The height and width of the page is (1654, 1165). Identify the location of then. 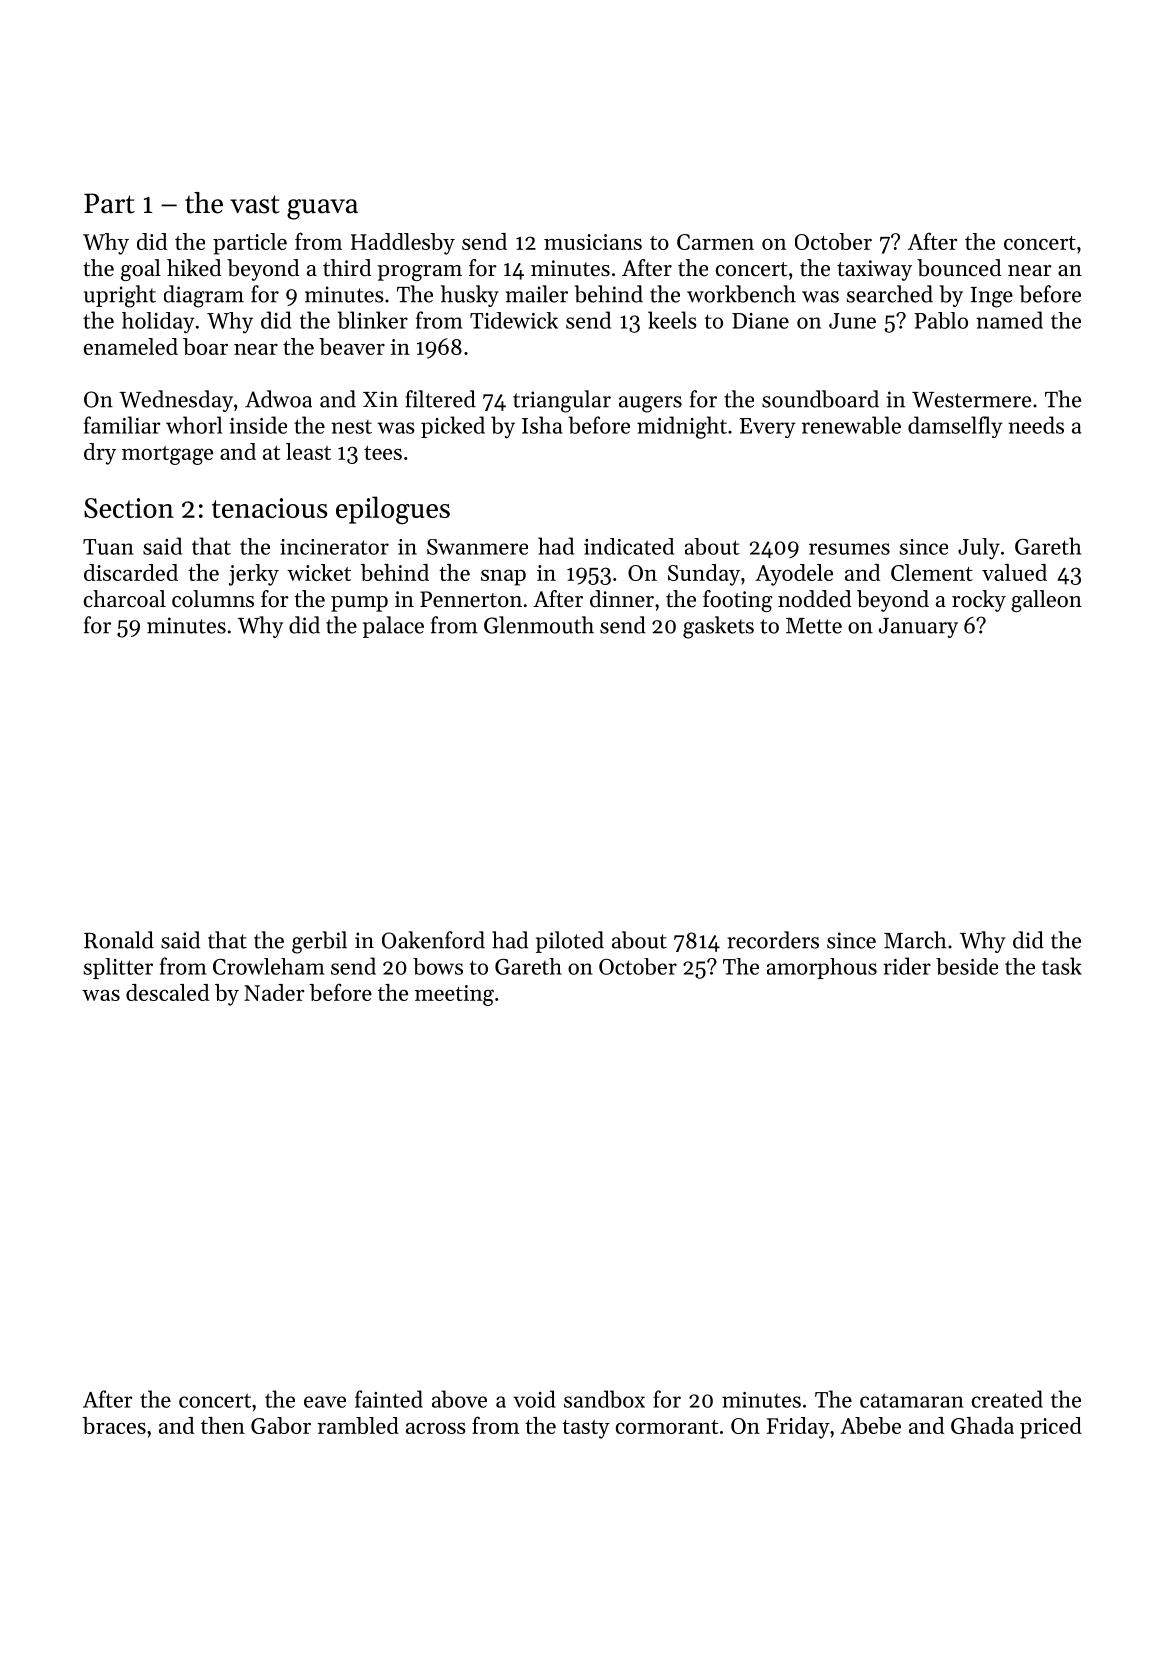
(223, 1425).
